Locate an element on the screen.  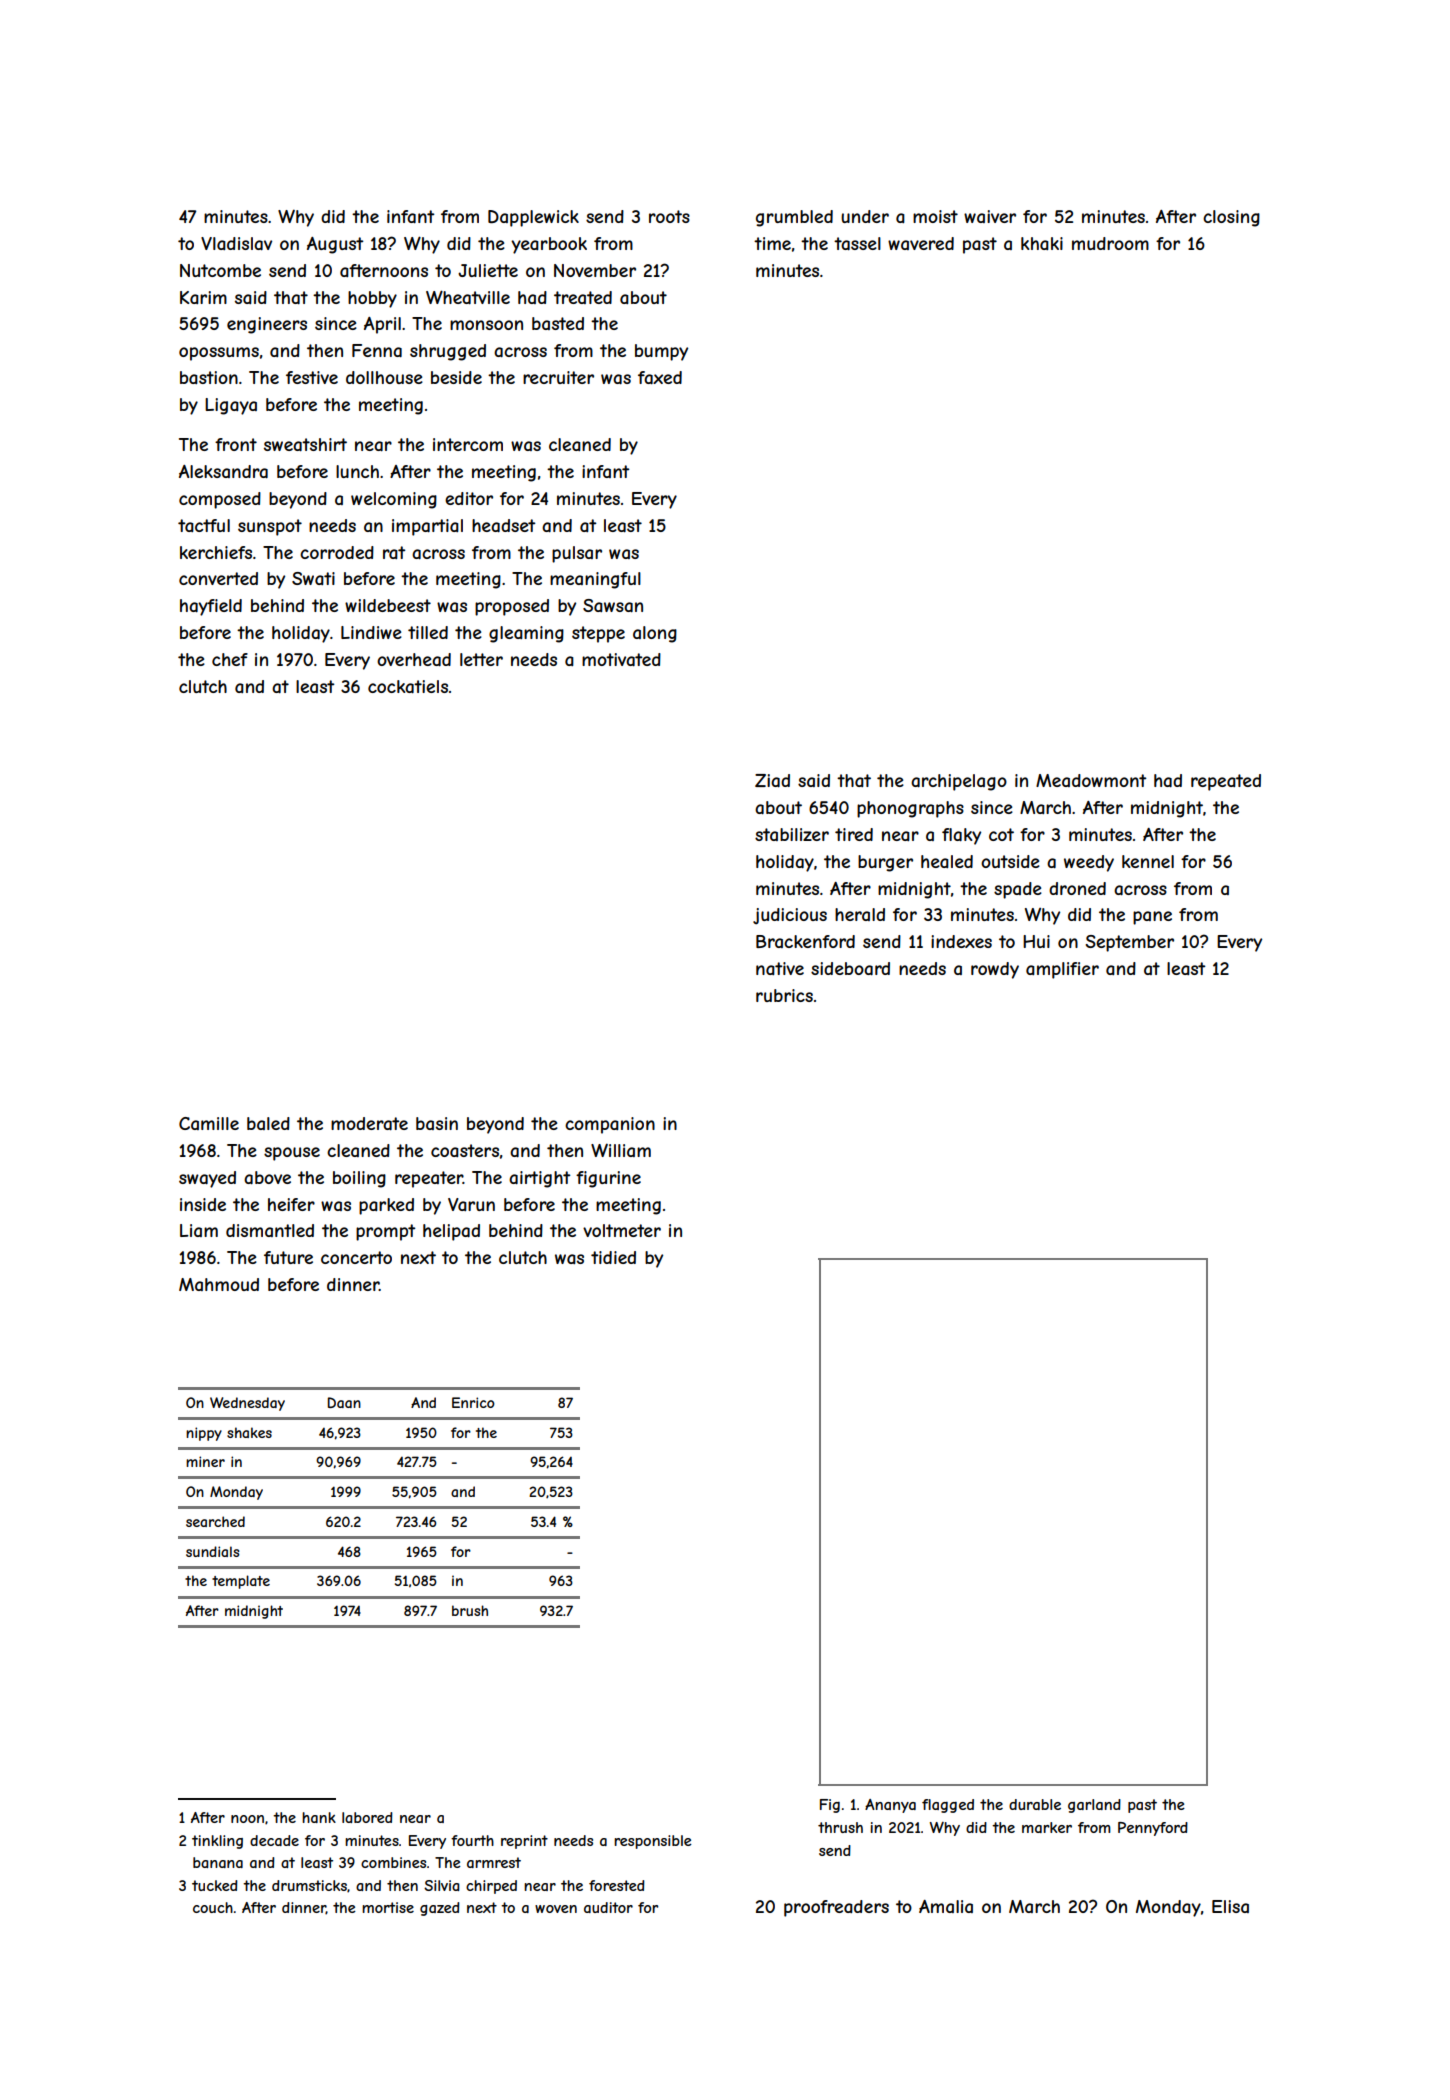
Elisa is located at coordinates (1230, 1906).
